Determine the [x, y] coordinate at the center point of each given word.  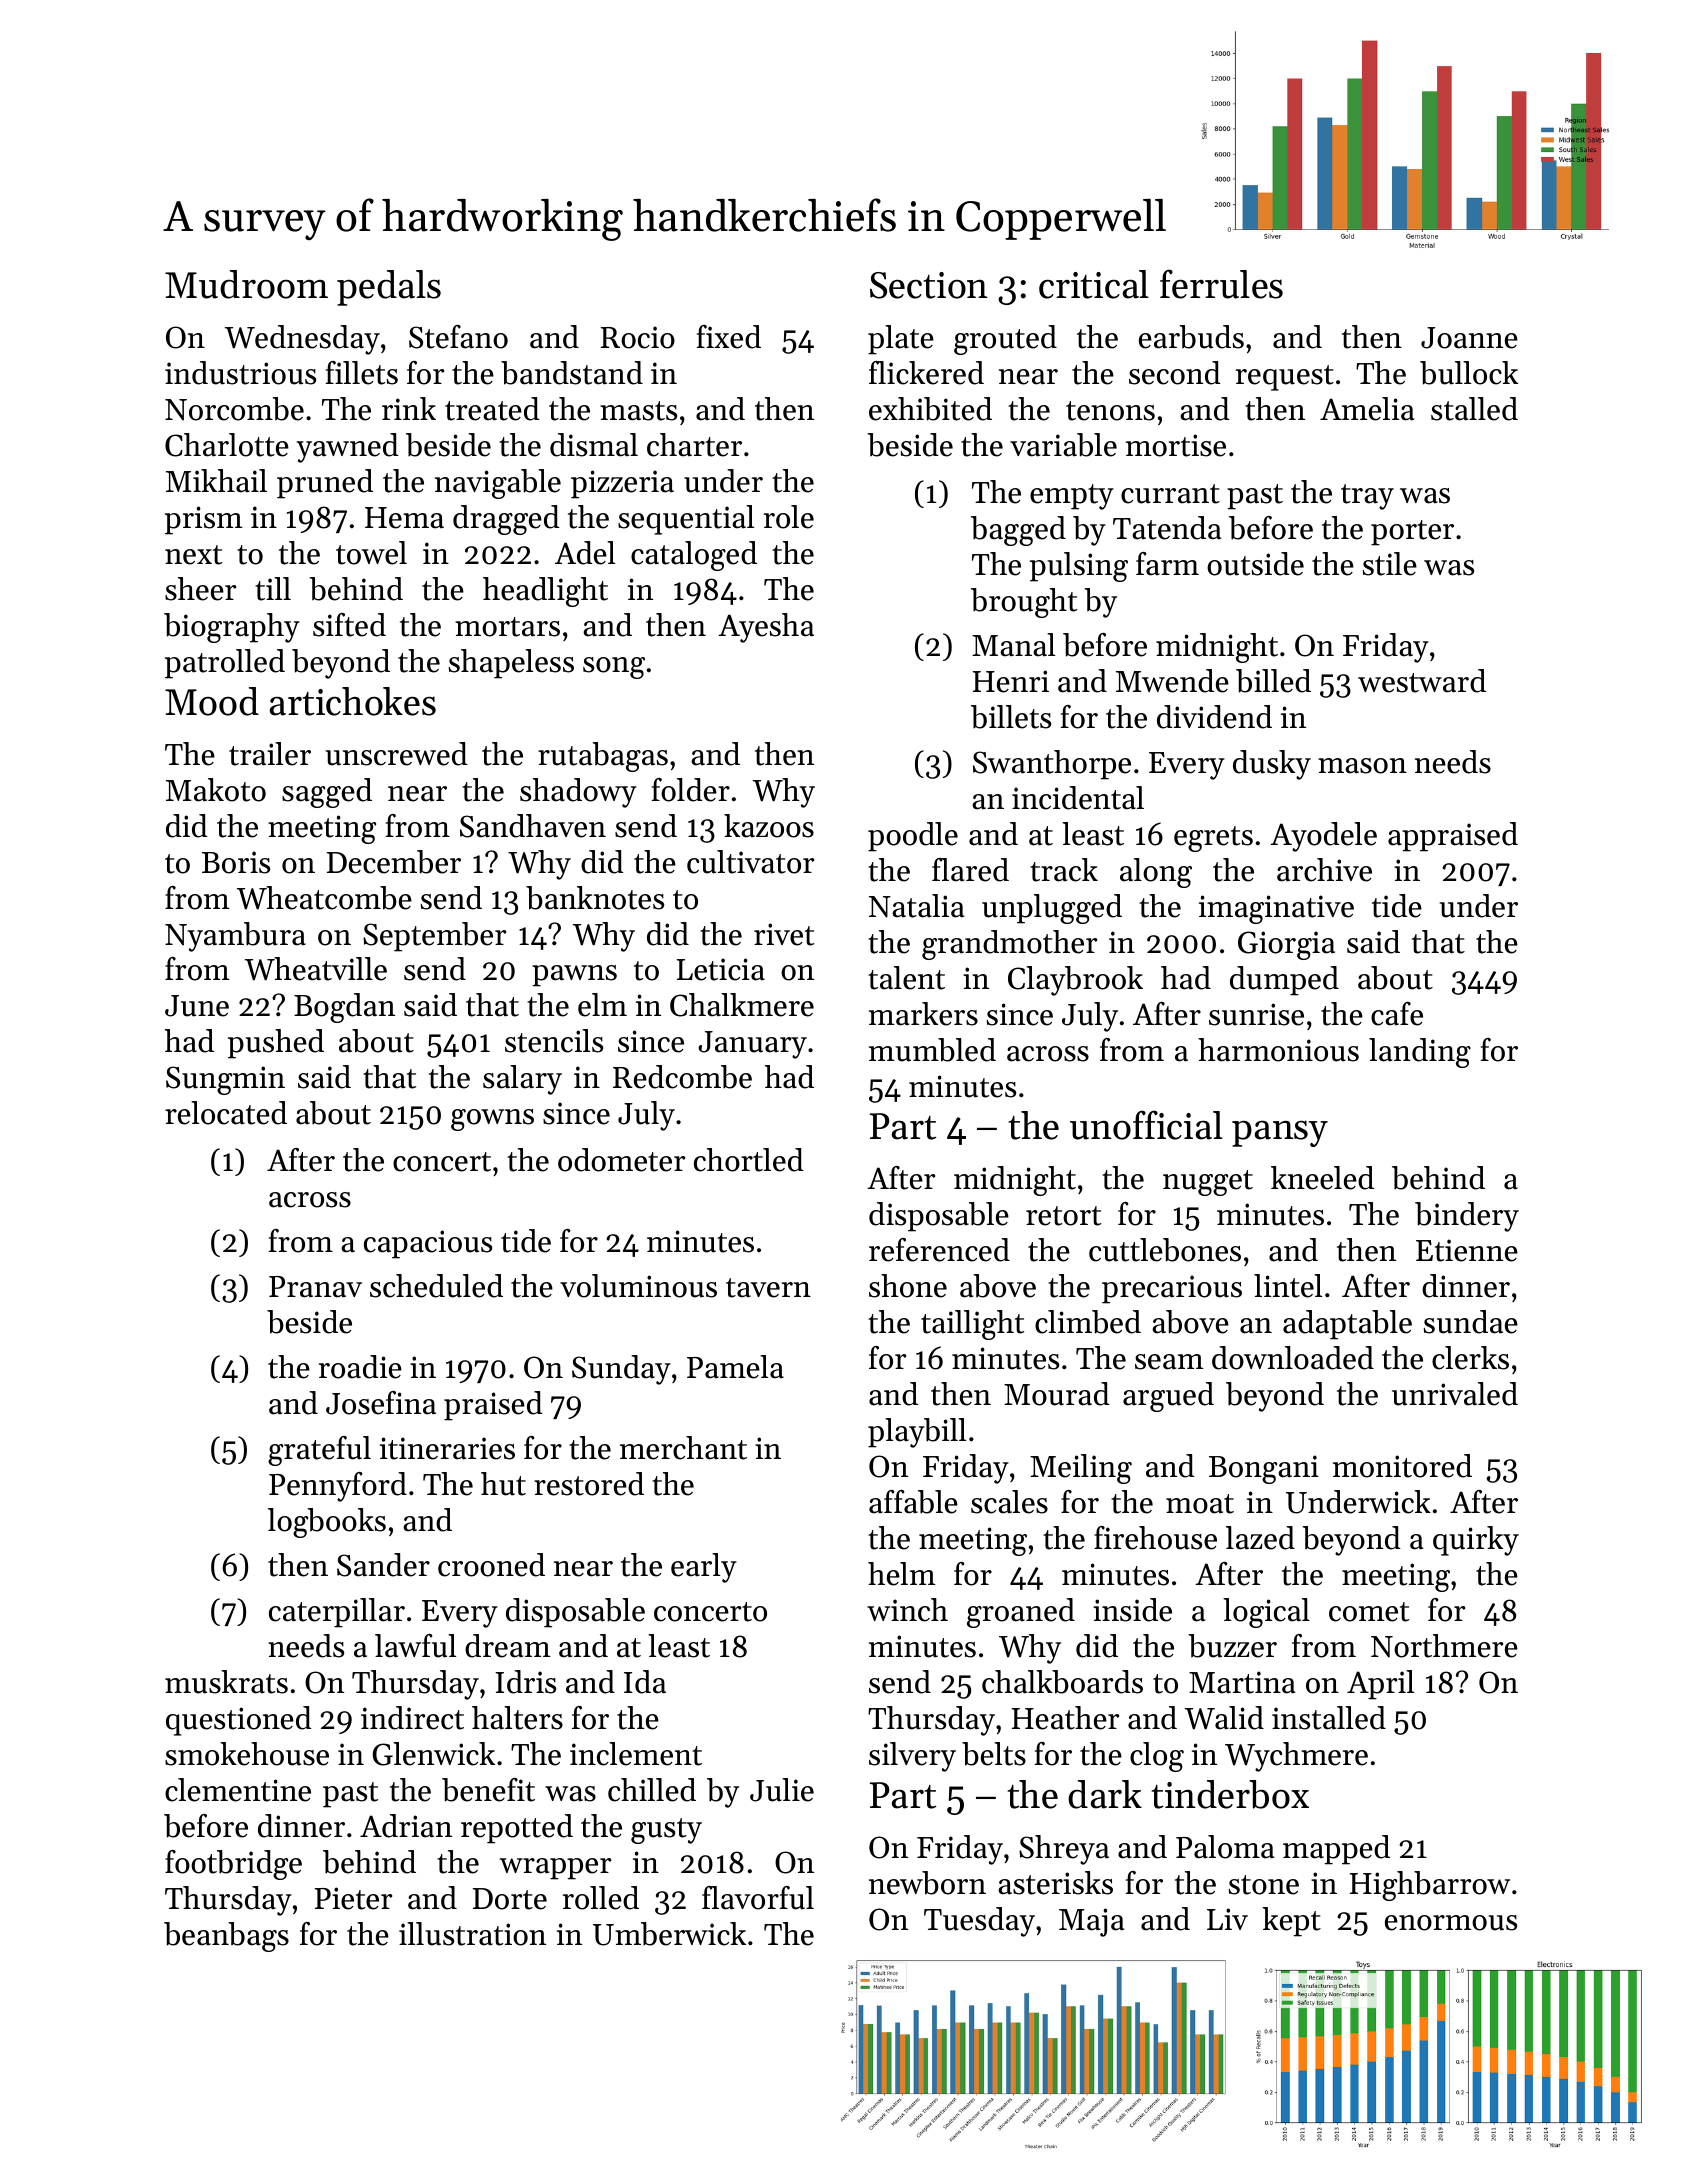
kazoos [769, 826]
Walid [1224, 1718]
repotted [517, 1829]
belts [994, 1754]
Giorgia [1286, 945]
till [273, 589]
